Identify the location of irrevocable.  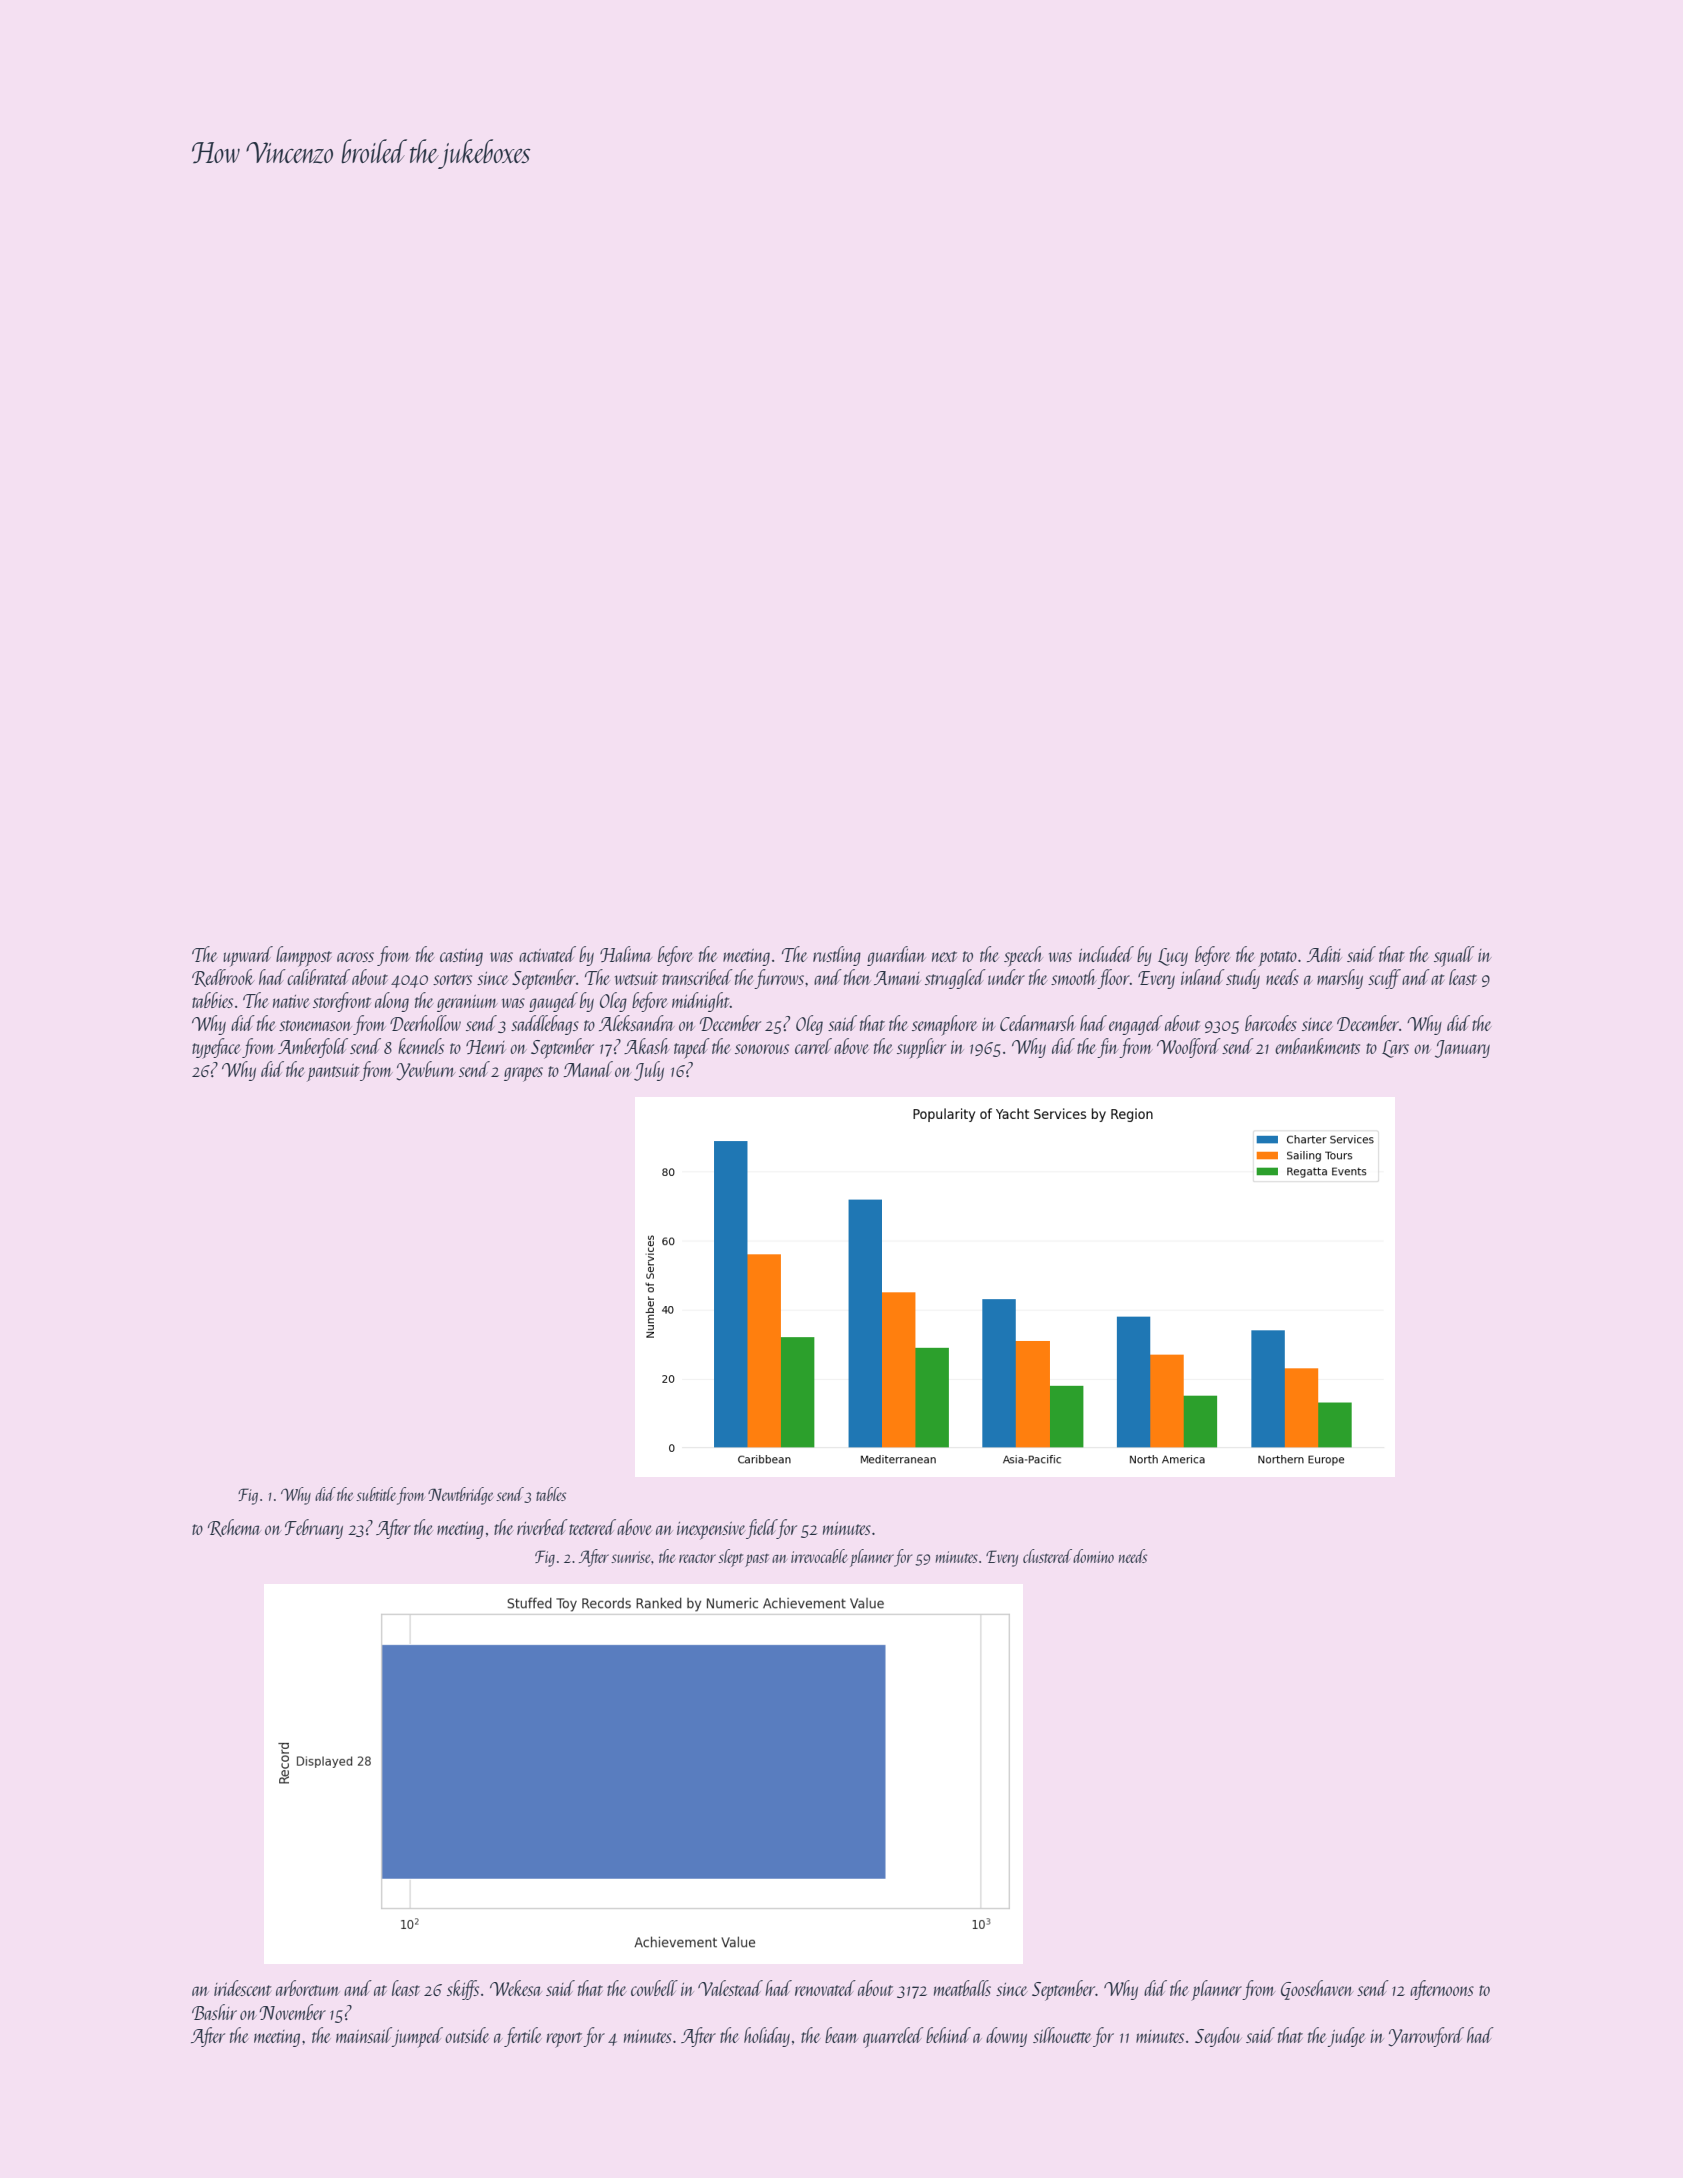
(819, 1556).
